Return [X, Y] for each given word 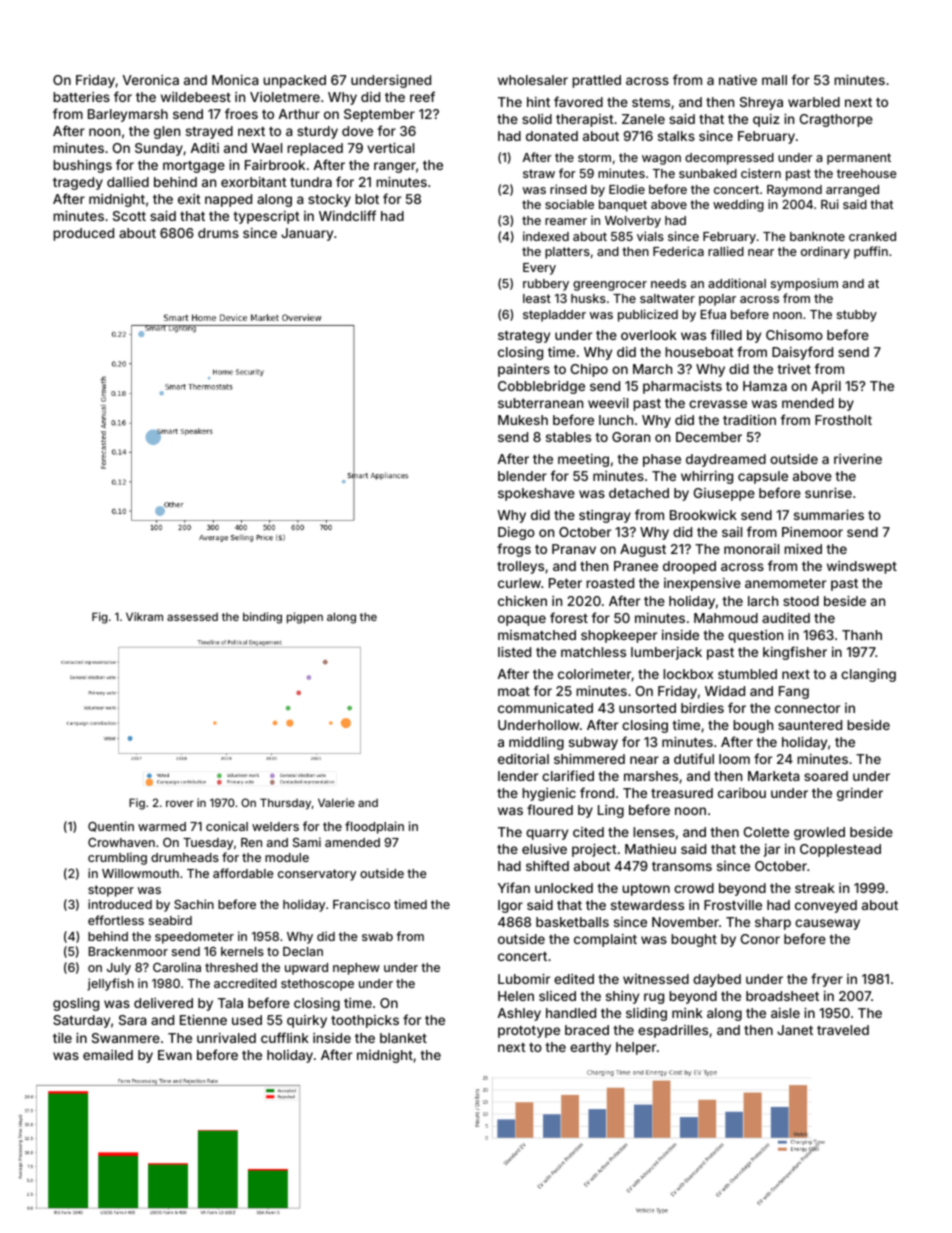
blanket [403, 1038]
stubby [857, 316]
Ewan [175, 1055]
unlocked [564, 888]
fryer [827, 980]
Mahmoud [726, 618]
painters [524, 370]
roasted [610, 583]
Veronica [151, 80]
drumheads [185, 857]
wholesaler [533, 80]
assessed [192, 617]
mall [774, 80]
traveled [843, 1030]
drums [218, 233]
